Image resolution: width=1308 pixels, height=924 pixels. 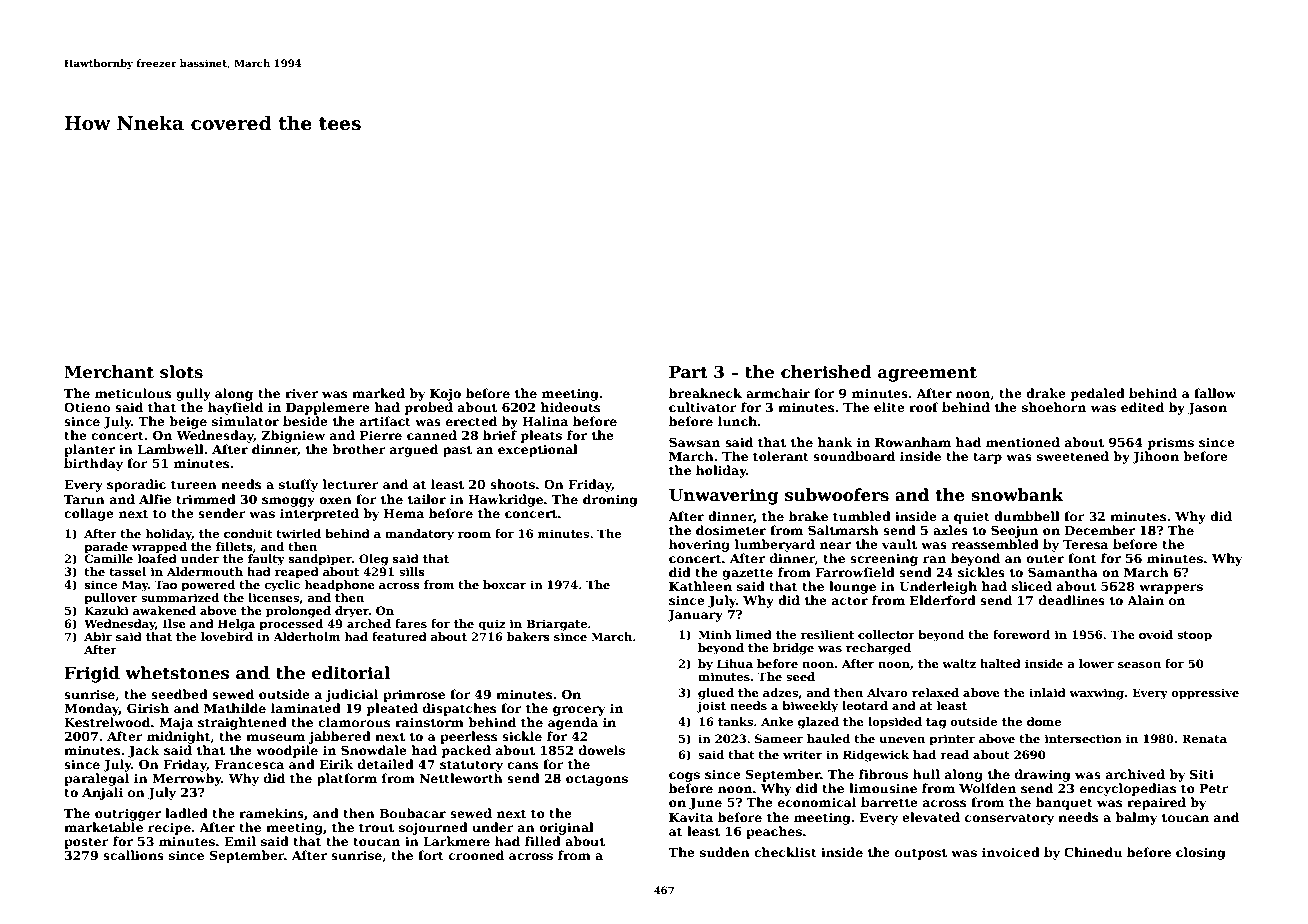 What do you see at coordinates (700, 586) in the image?
I see `Kathleen` at bounding box center [700, 586].
